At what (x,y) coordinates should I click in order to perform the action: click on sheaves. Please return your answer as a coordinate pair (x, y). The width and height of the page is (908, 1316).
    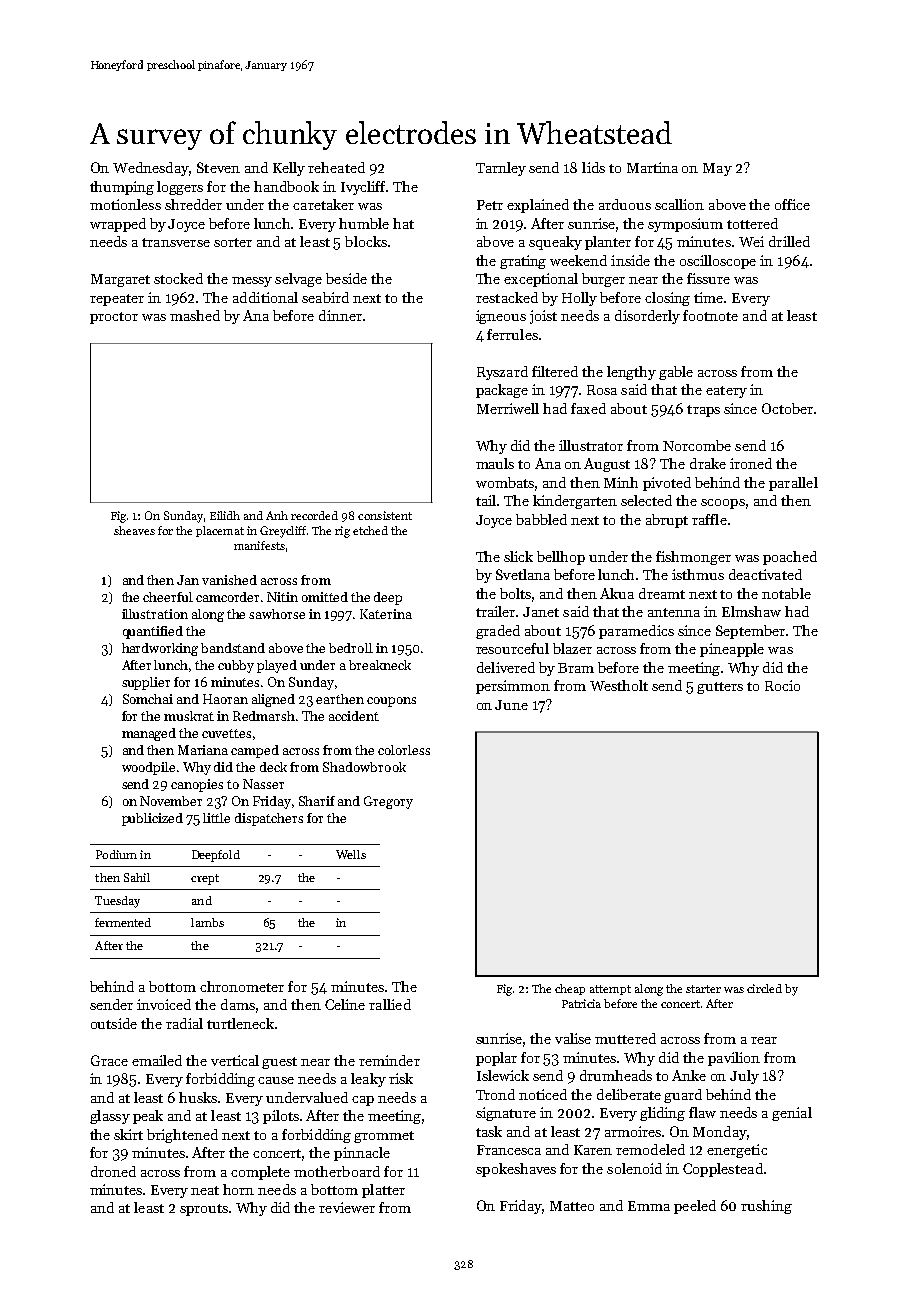
    Looking at the image, I should click on (134, 530).
